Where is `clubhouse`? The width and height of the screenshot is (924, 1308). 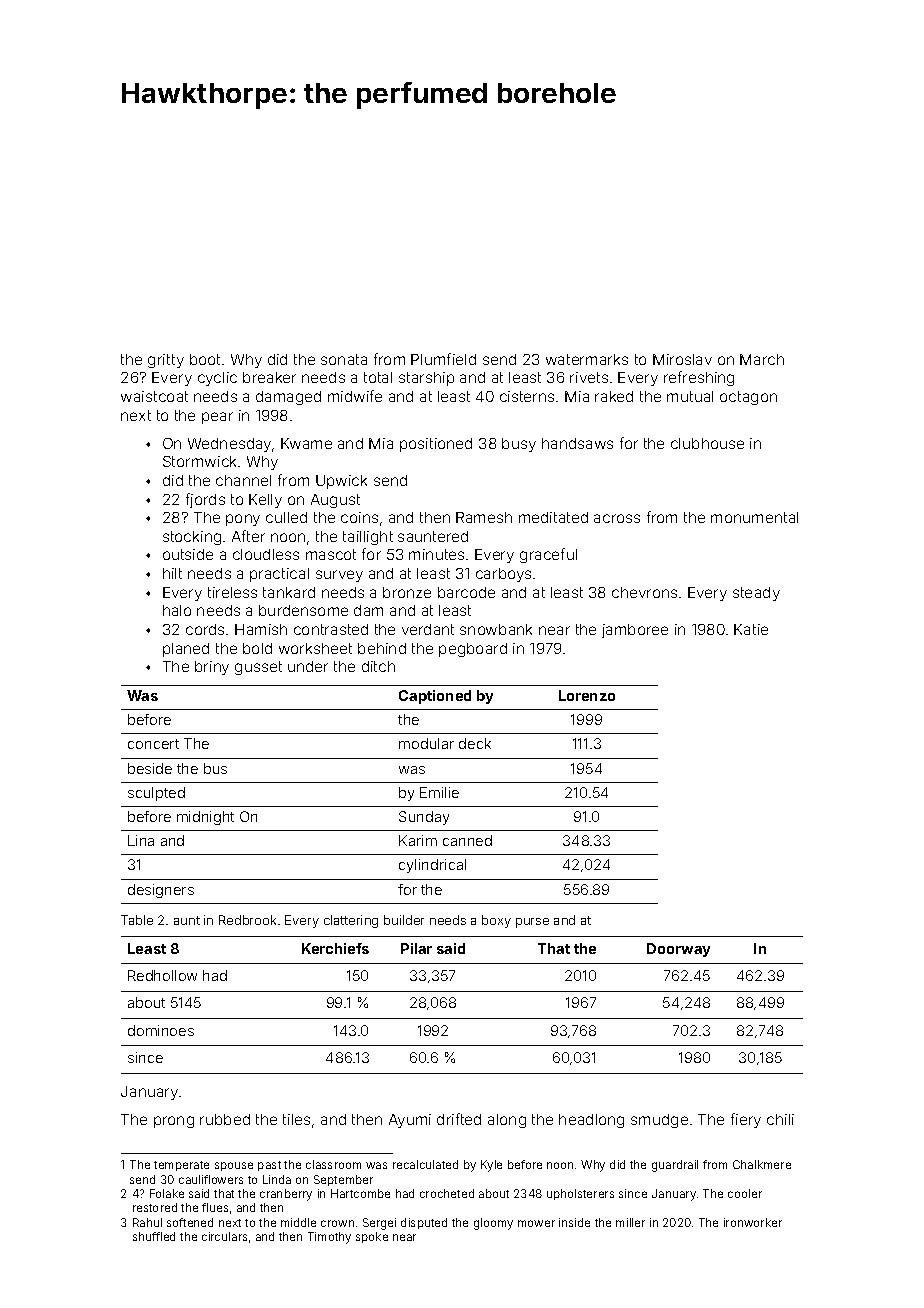 clubhouse is located at coordinates (707, 443).
